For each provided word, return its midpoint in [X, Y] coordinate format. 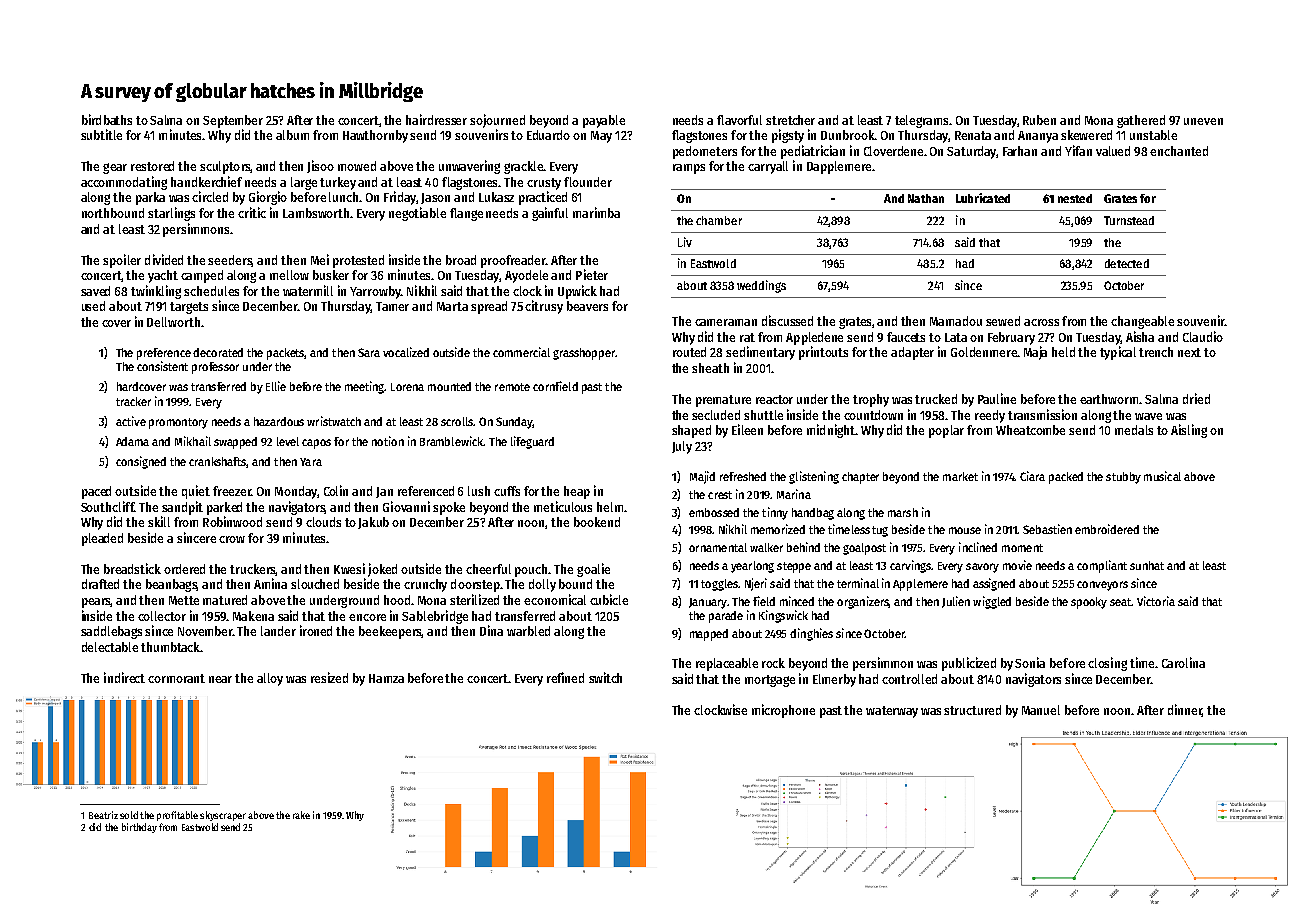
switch [605, 677]
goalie [593, 570]
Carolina [1183, 662]
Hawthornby [375, 136]
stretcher [790, 120]
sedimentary [760, 353]
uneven [1203, 121]
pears [96, 603]
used [93, 306]
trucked [936, 399]
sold [129, 815]
